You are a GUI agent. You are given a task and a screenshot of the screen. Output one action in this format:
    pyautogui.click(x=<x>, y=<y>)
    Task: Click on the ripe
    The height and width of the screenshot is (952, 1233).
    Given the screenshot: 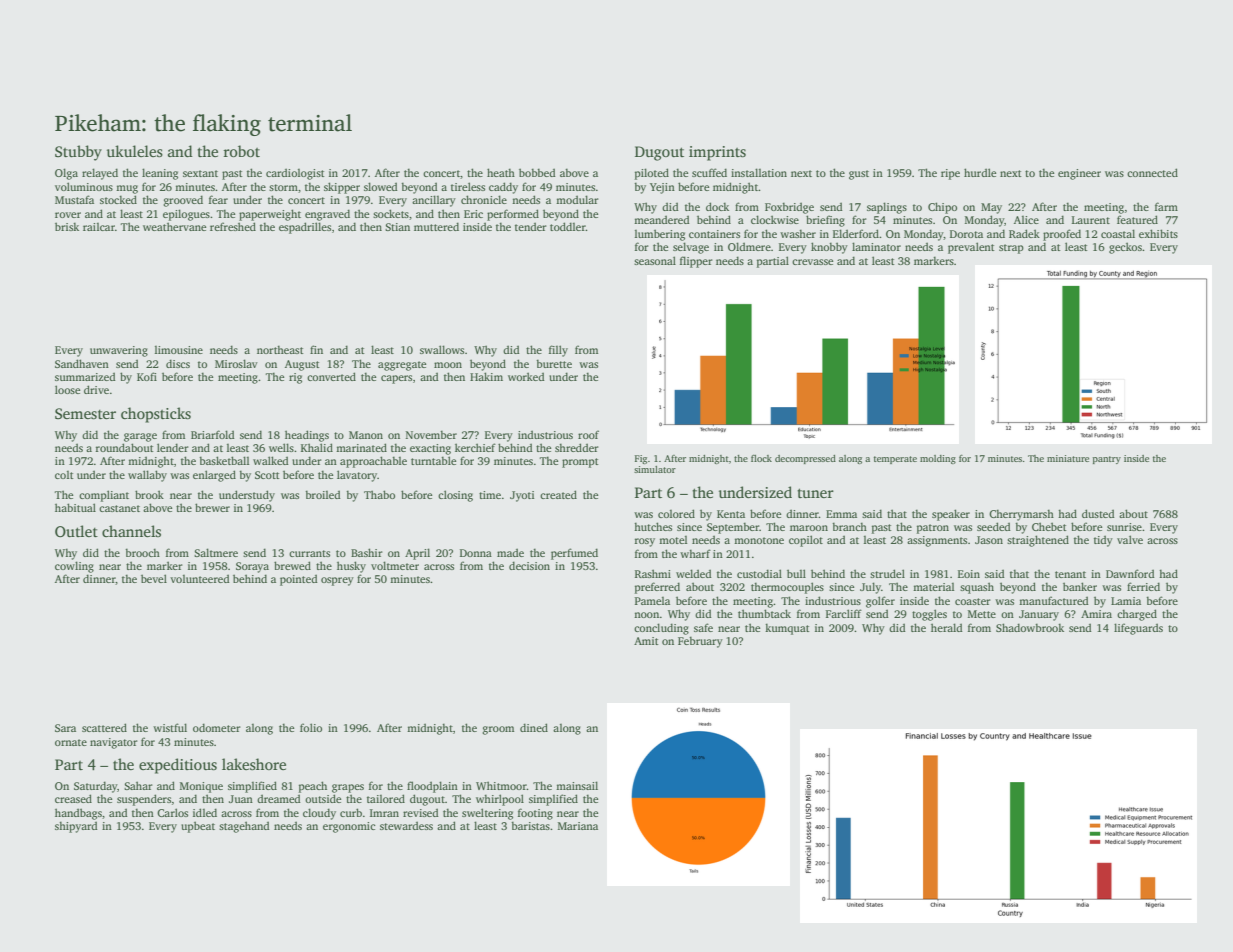 What is the action you would take?
    pyautogui.click(x=950, y=174)
